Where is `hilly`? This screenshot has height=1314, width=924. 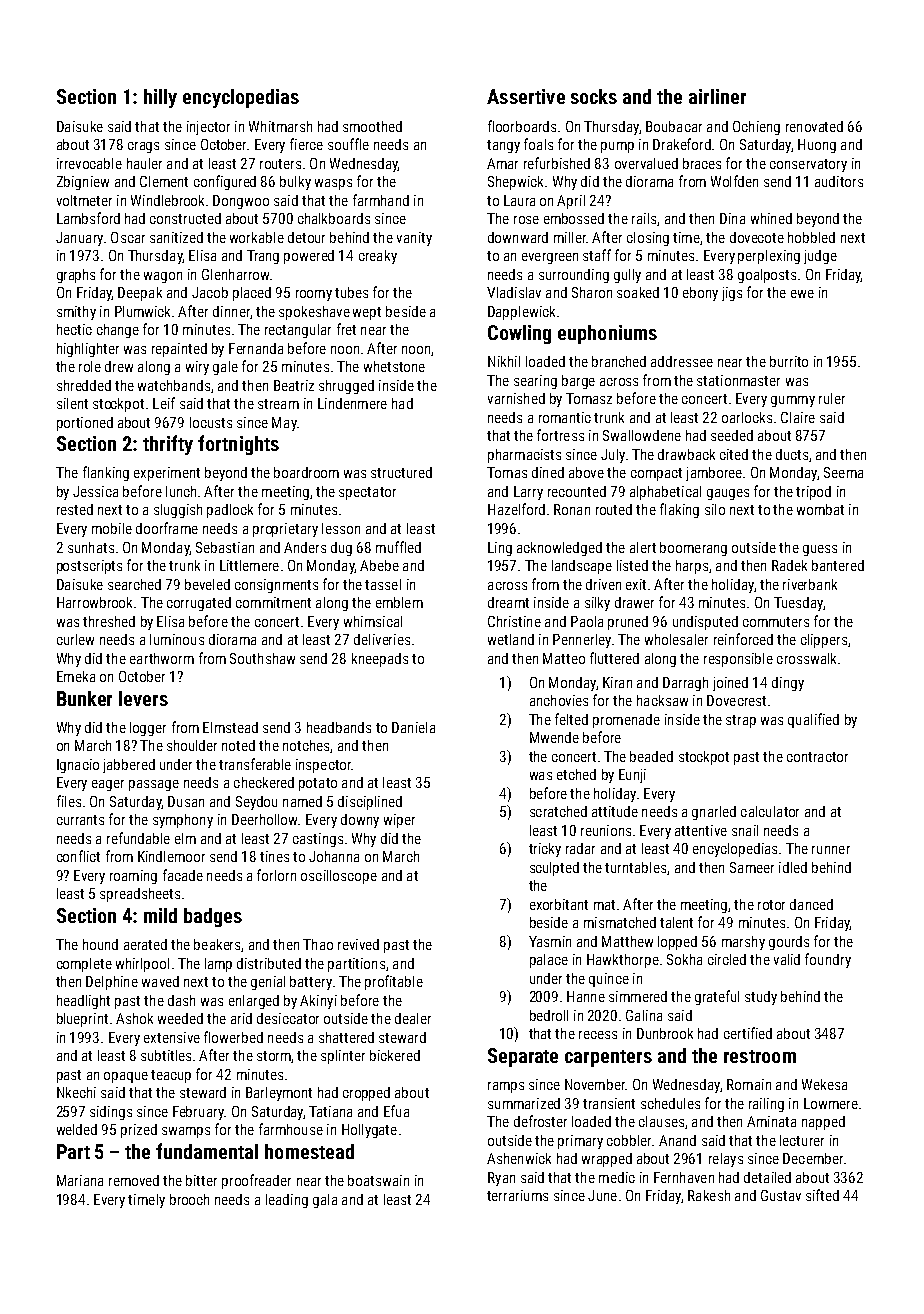
hilly is located at coordinates (160, 98).
